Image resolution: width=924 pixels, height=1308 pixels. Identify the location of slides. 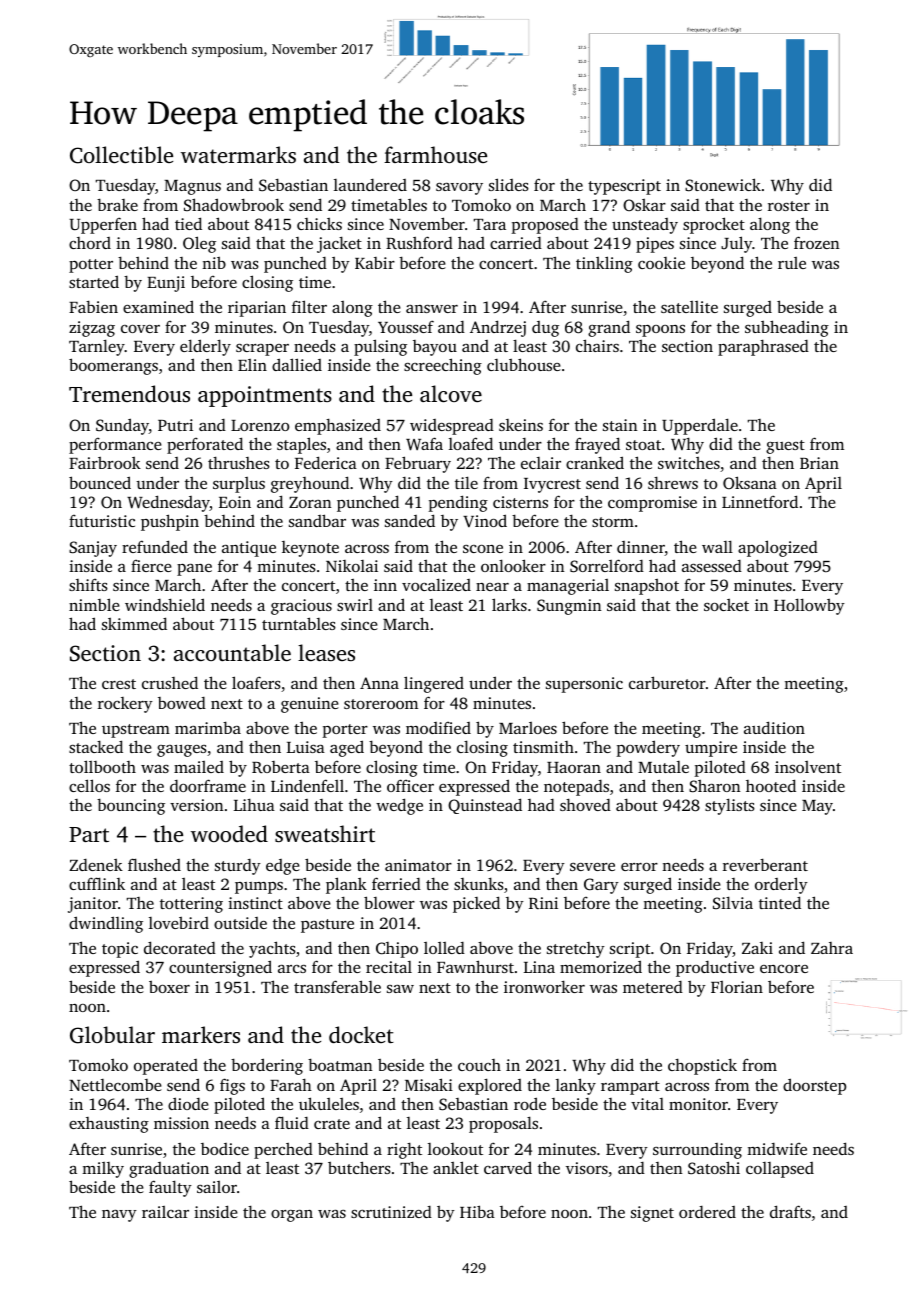
(509, 184).
